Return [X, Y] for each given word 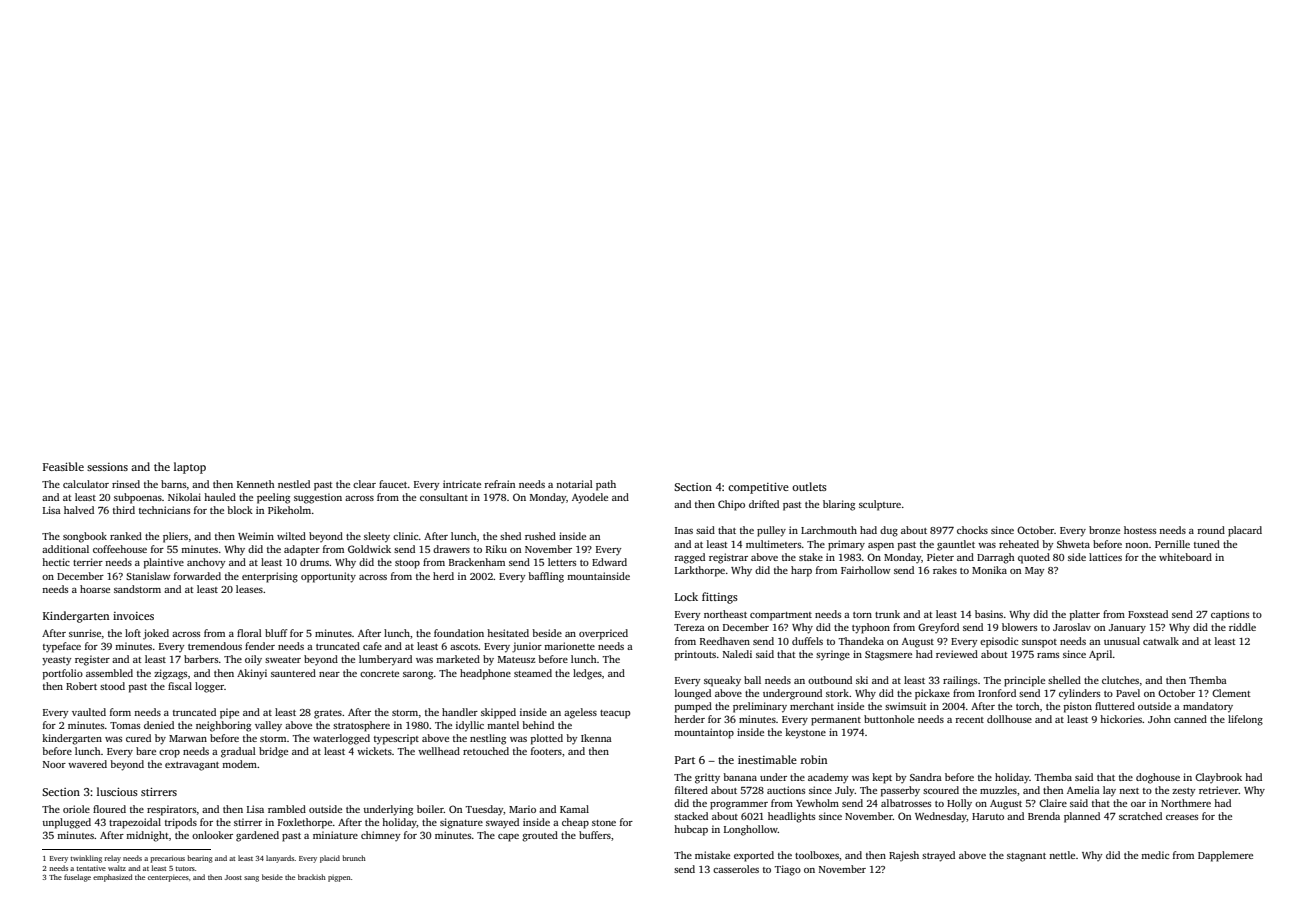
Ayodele [590, 498]
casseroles [736, 869]
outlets [809, 486]
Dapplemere [1225, 856]
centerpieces [168, 878]
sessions [107, 467]
